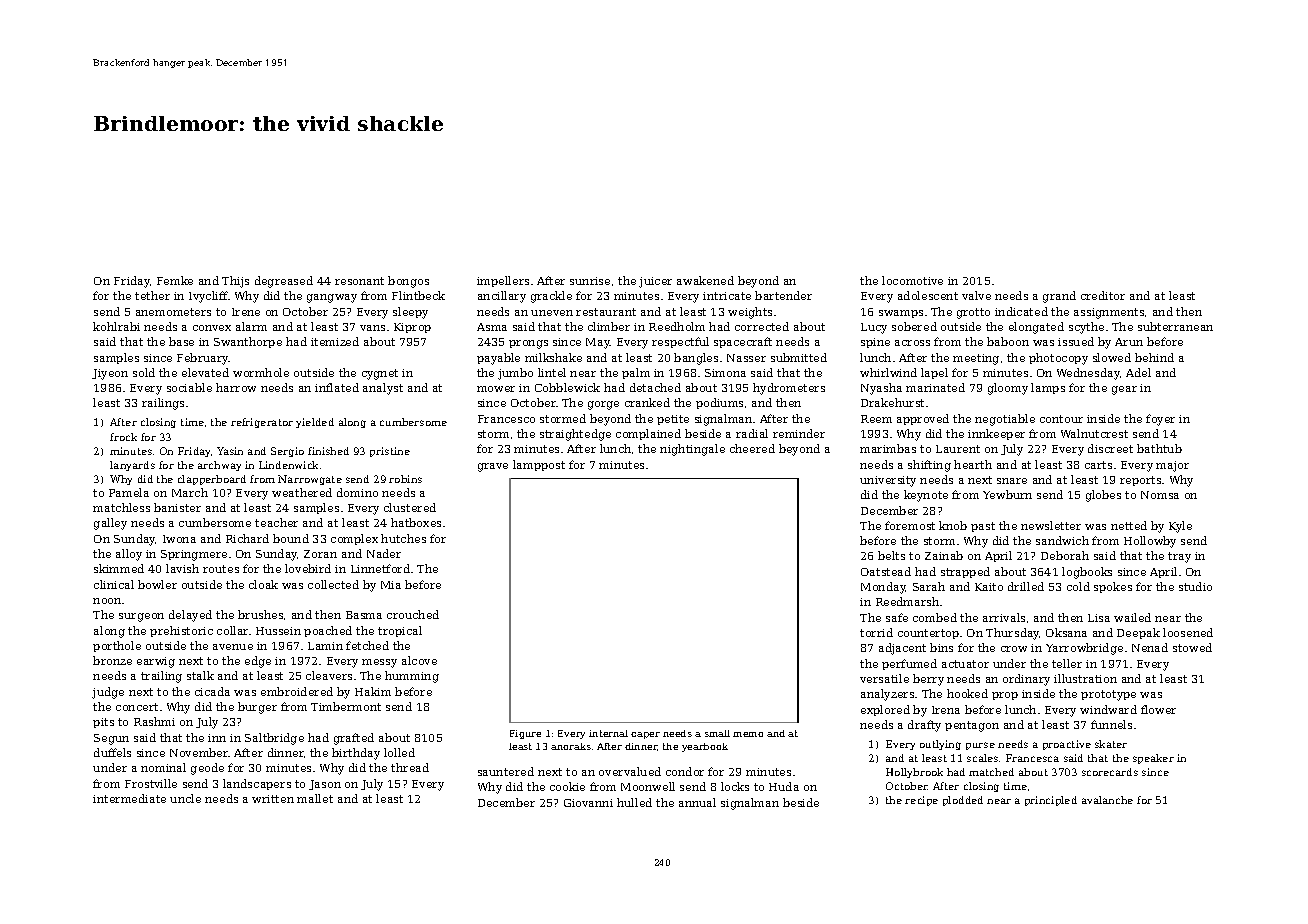 This document has width=1308, height=924. What do you see at coordinates (1103, 295) in the document?
I see `creditor` at bounding box center [1103, 295].
